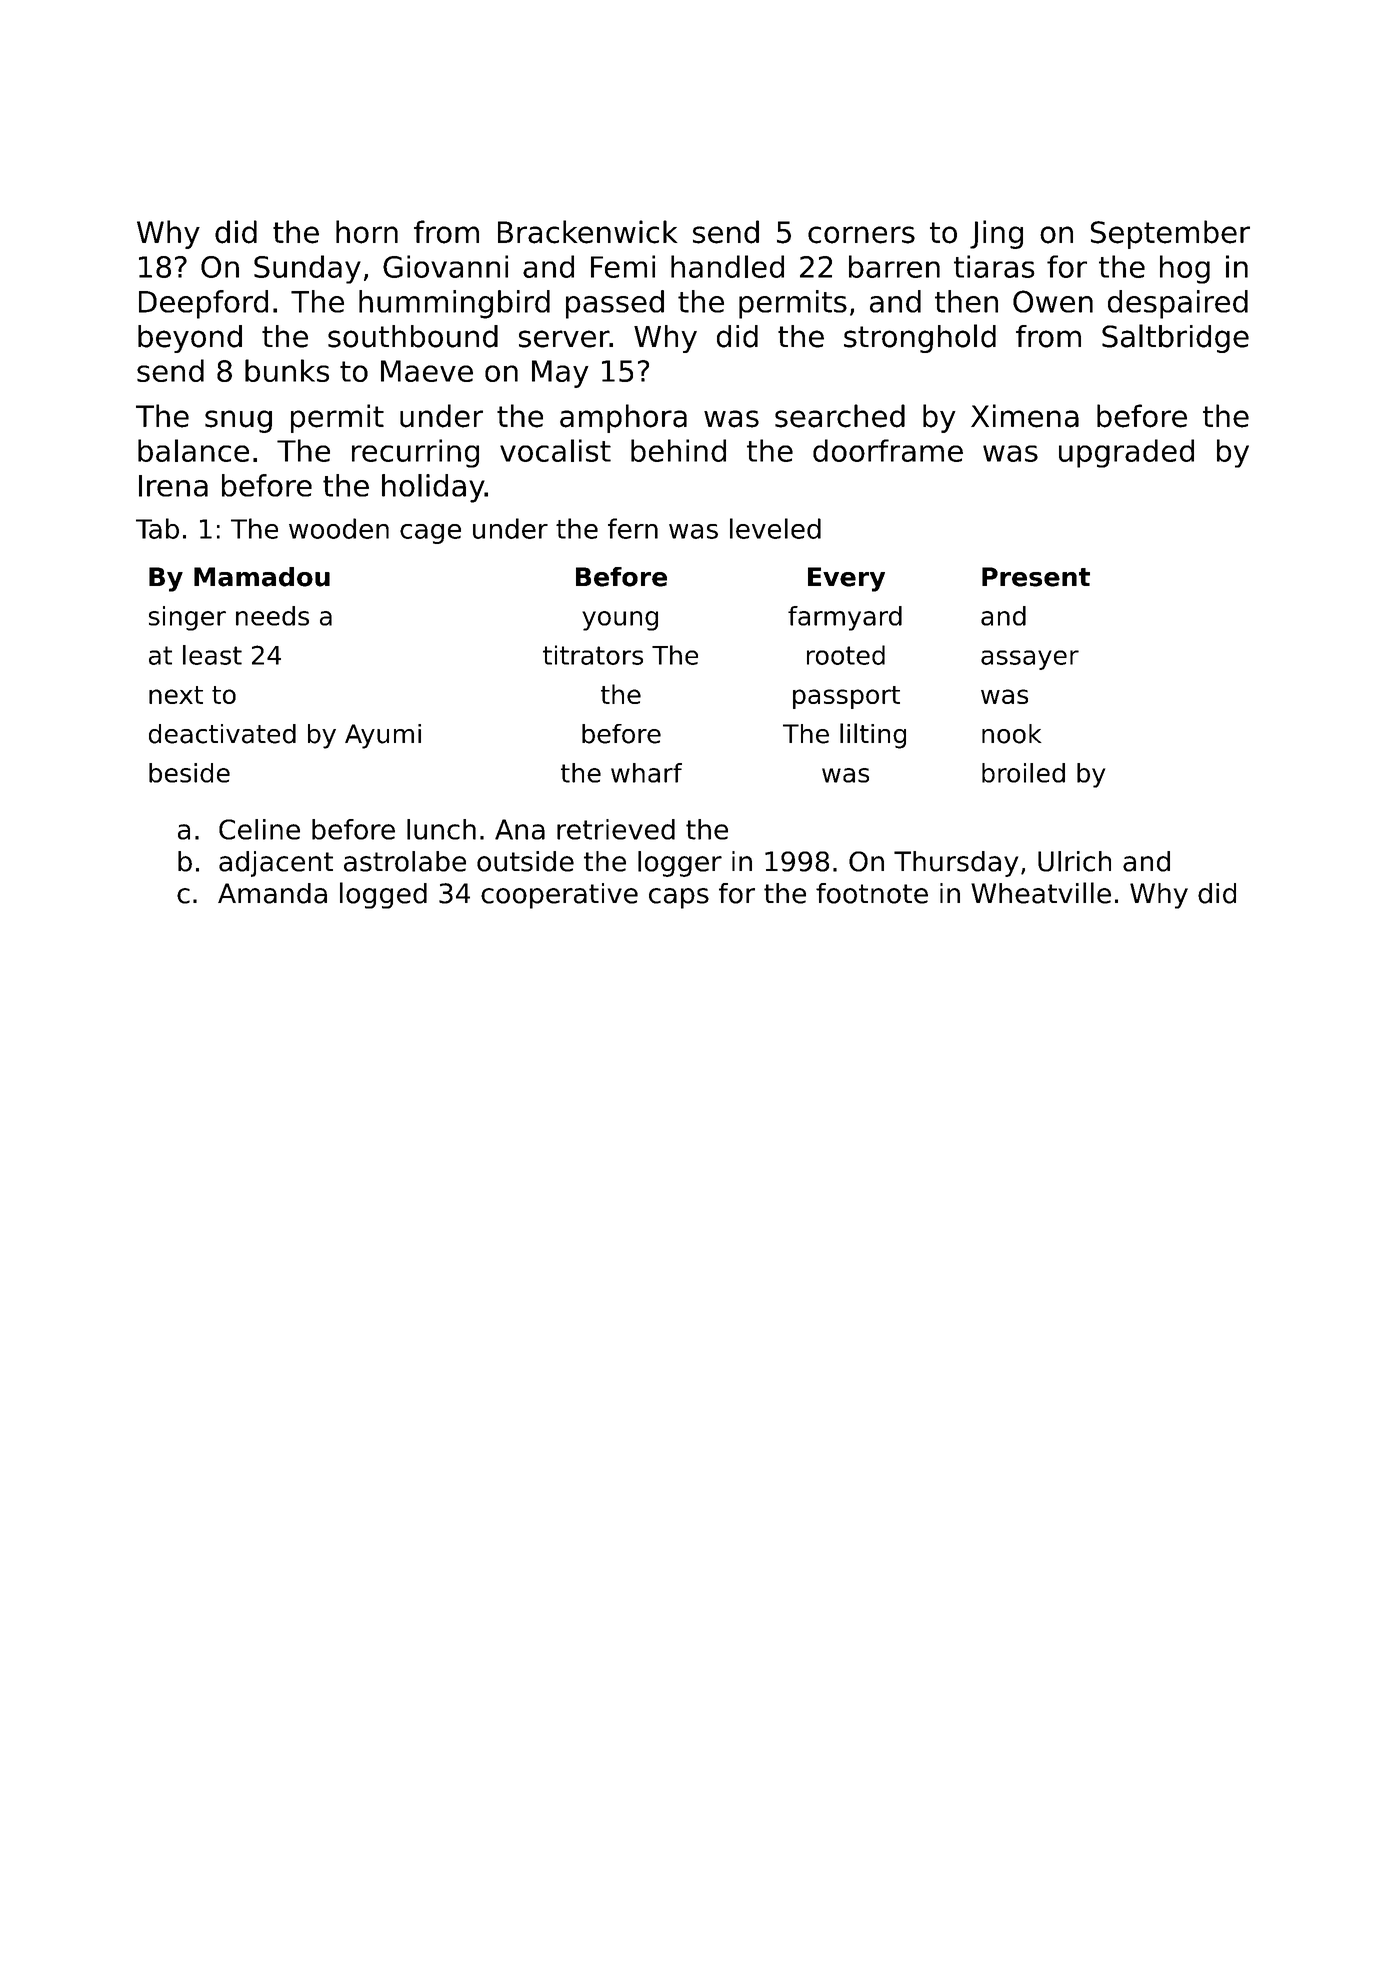  What do you see at coordinates (996, 234) in the document?
I see `Jing` at bounding box center [996, 234].
